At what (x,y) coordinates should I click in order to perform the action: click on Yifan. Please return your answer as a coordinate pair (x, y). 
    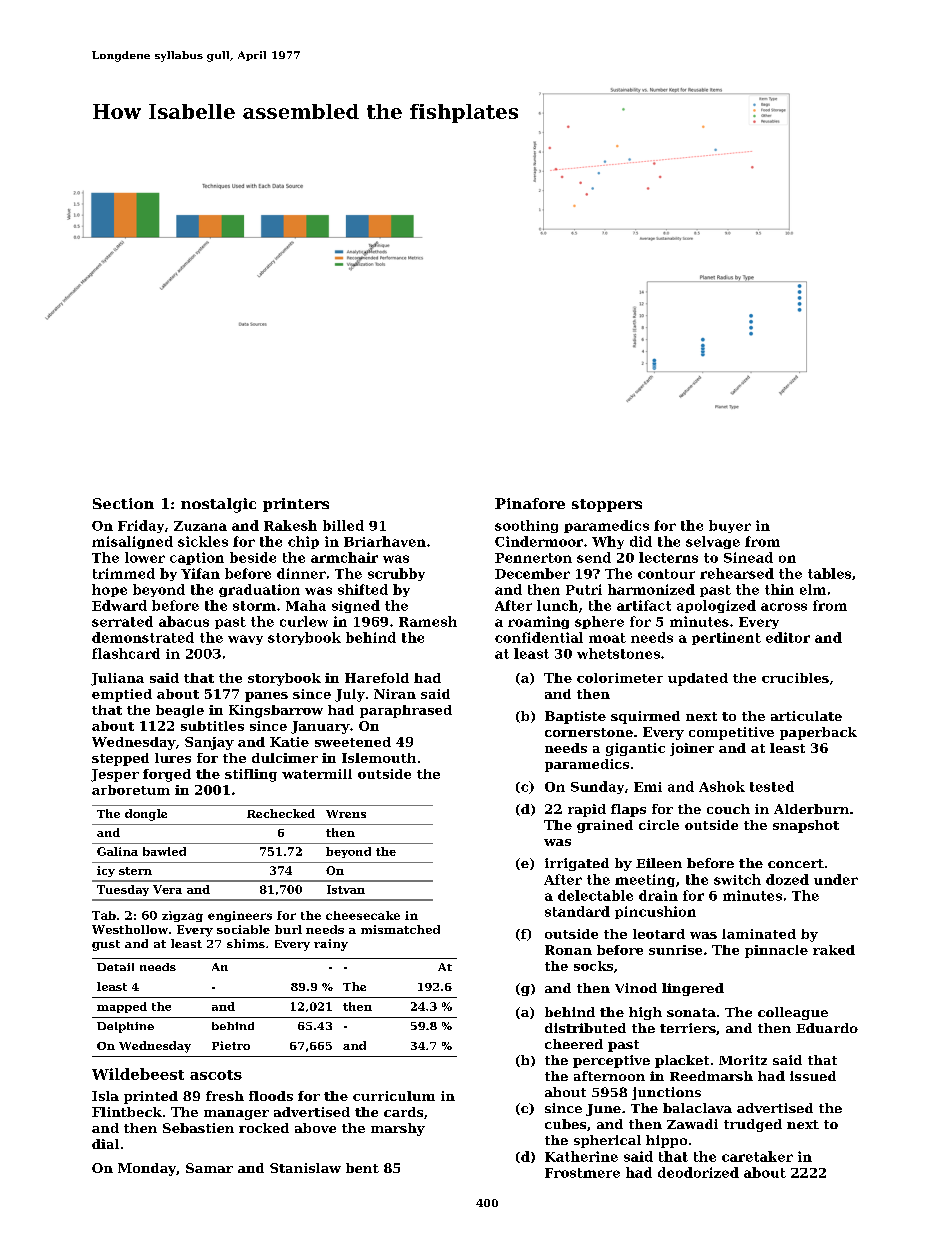
    Looking at the image, I should click on (200, 573).
